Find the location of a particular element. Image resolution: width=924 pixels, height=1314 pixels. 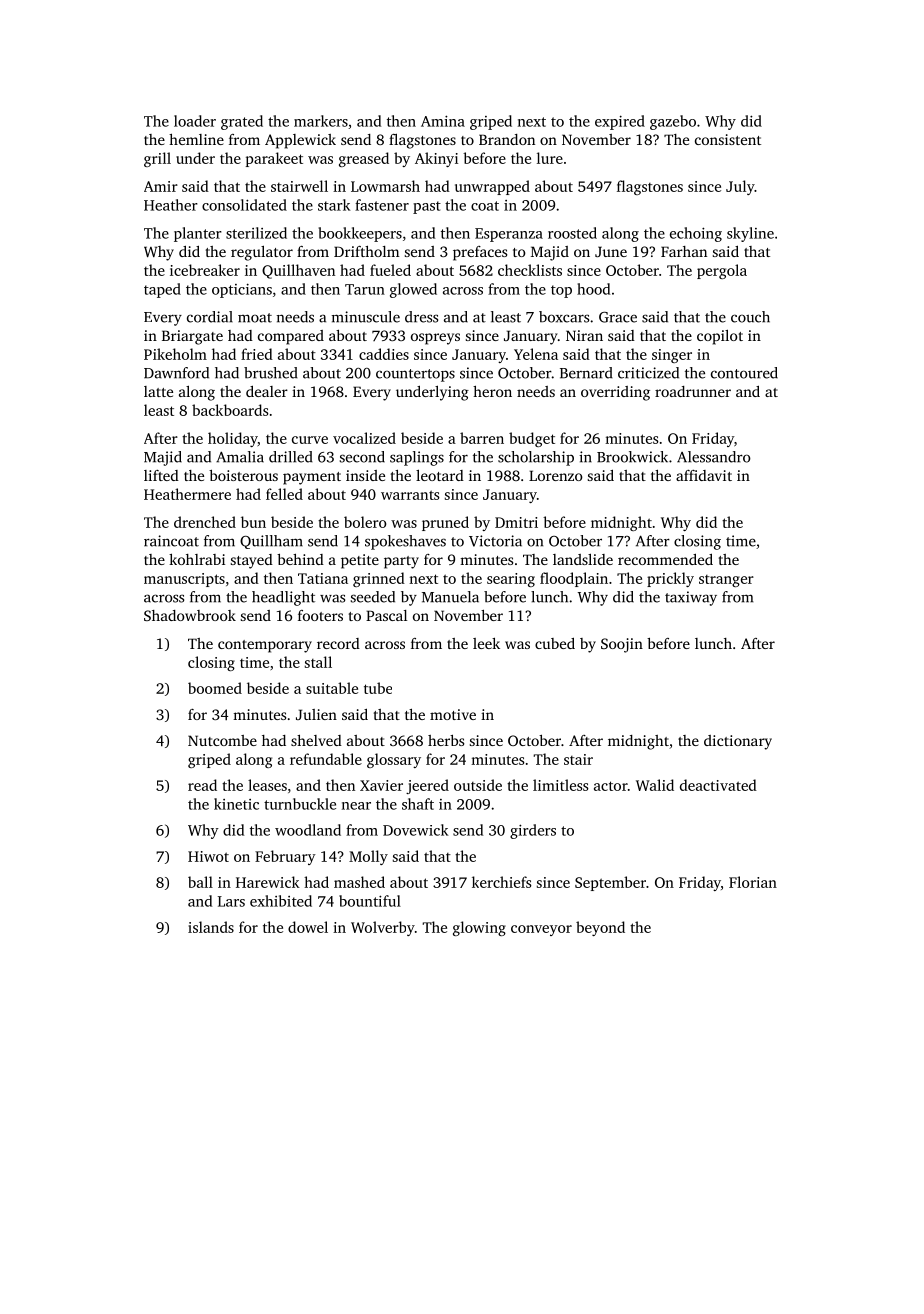

glowing is located at coordinates (479, 928).
